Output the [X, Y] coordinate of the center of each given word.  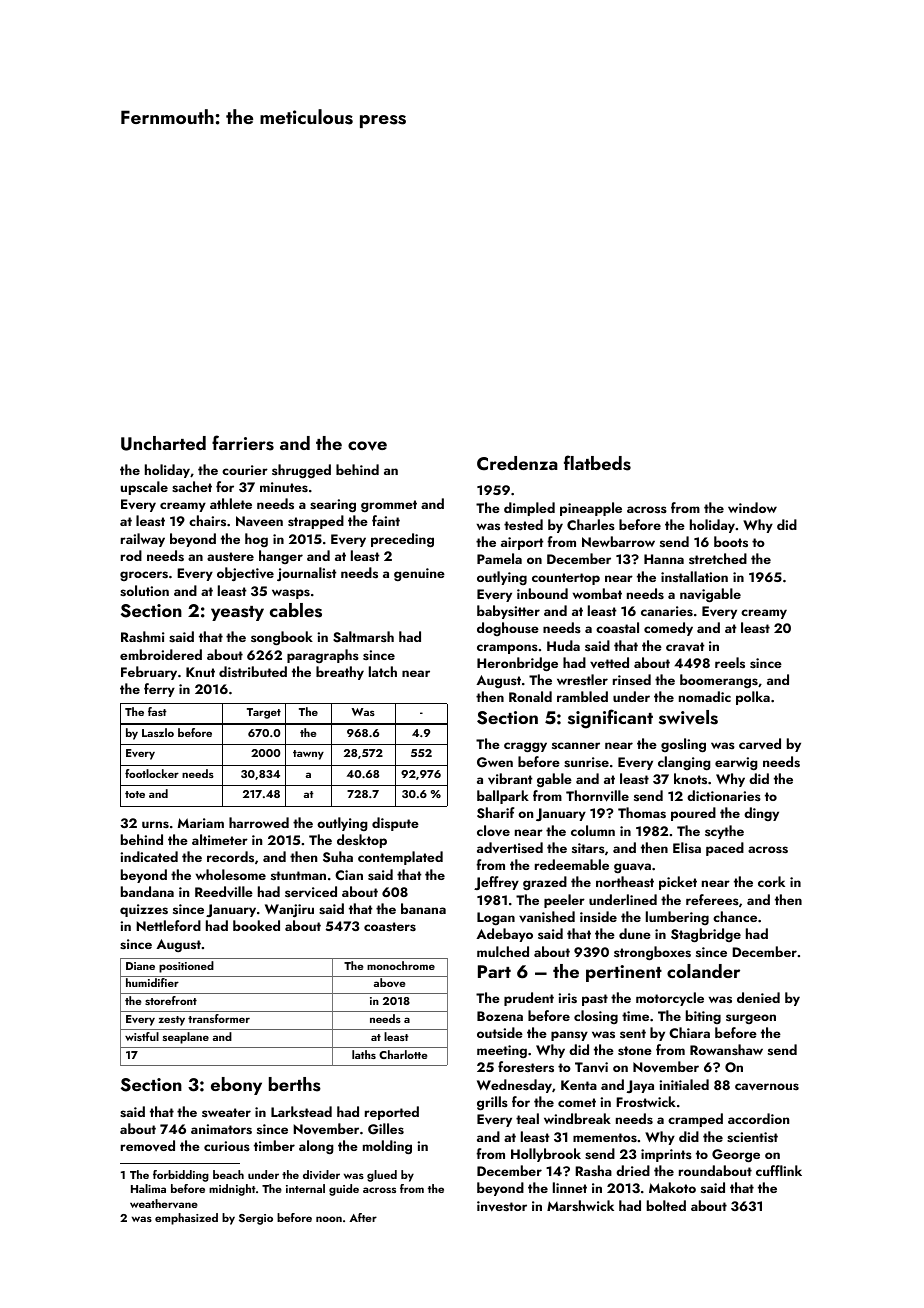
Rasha [593, 1171]
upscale [144, 488]
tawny [308, 755]
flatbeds [597, 463]
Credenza [517, 463]
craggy [525, 747]
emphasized [186, 1219]
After [363, 1217]
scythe [724, 832]
